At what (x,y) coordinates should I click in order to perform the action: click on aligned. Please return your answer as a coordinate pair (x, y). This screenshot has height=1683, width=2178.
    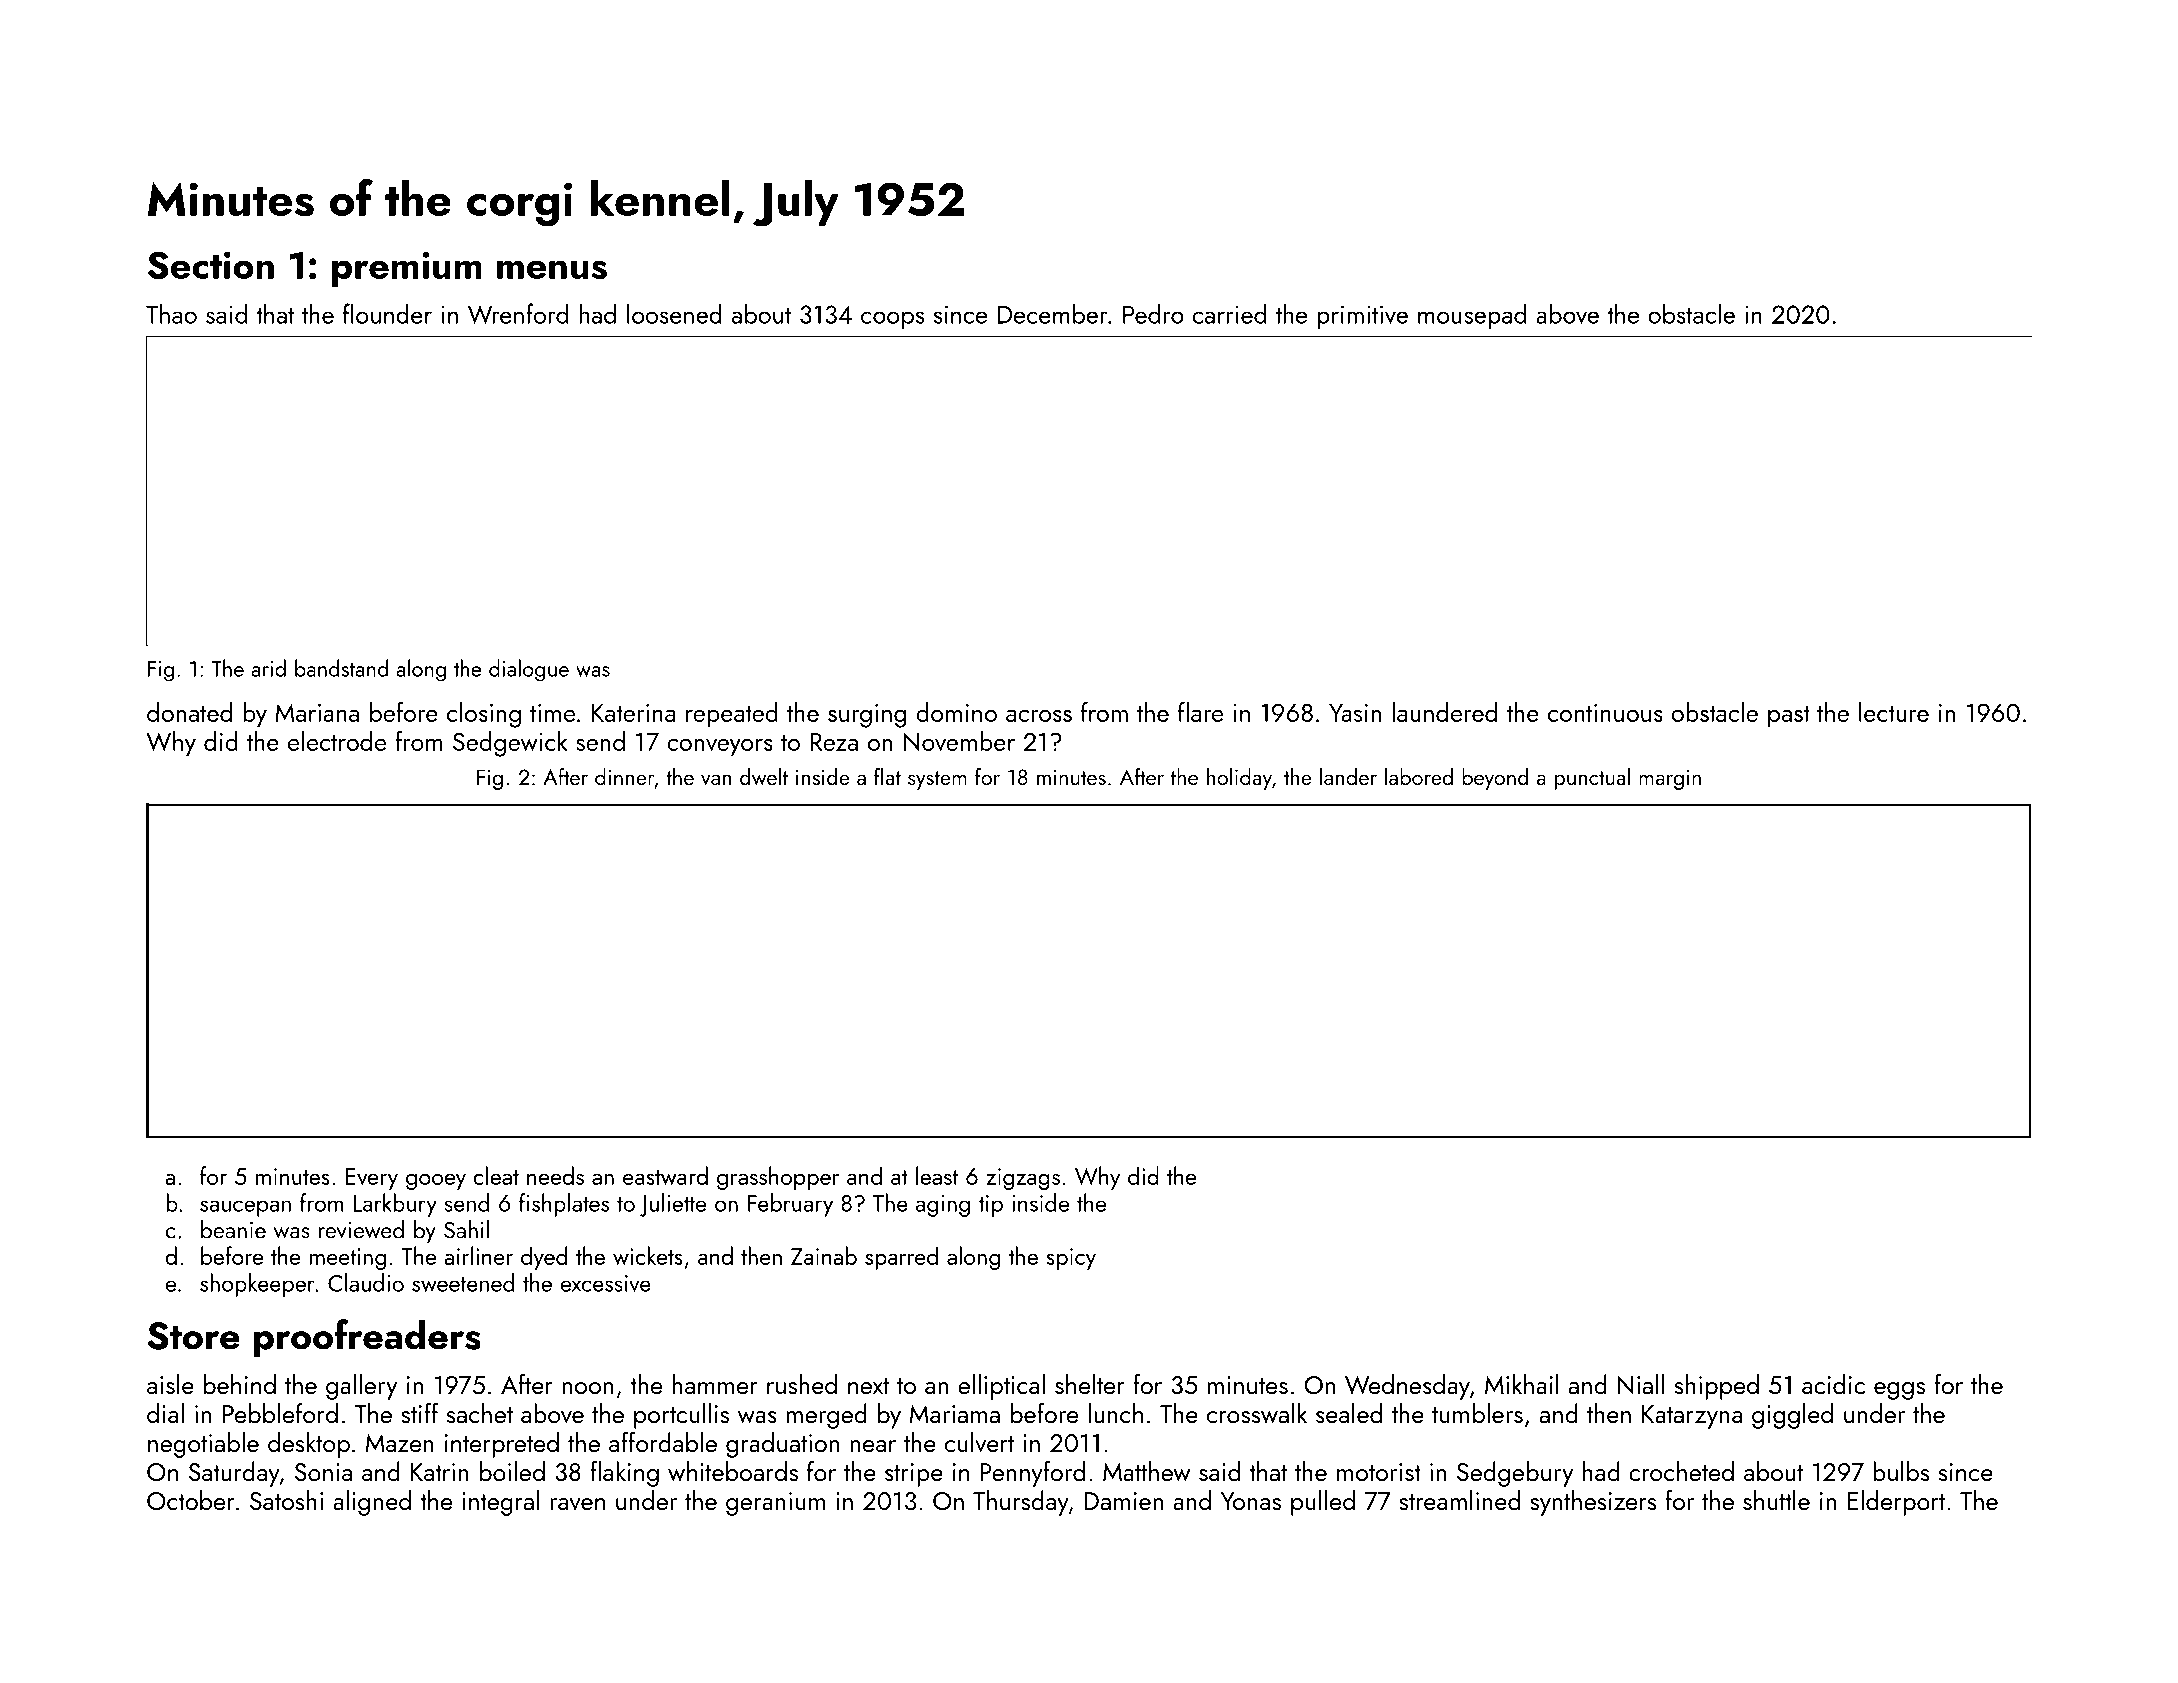
    Looking at the image, I should click on (372, 1503).
